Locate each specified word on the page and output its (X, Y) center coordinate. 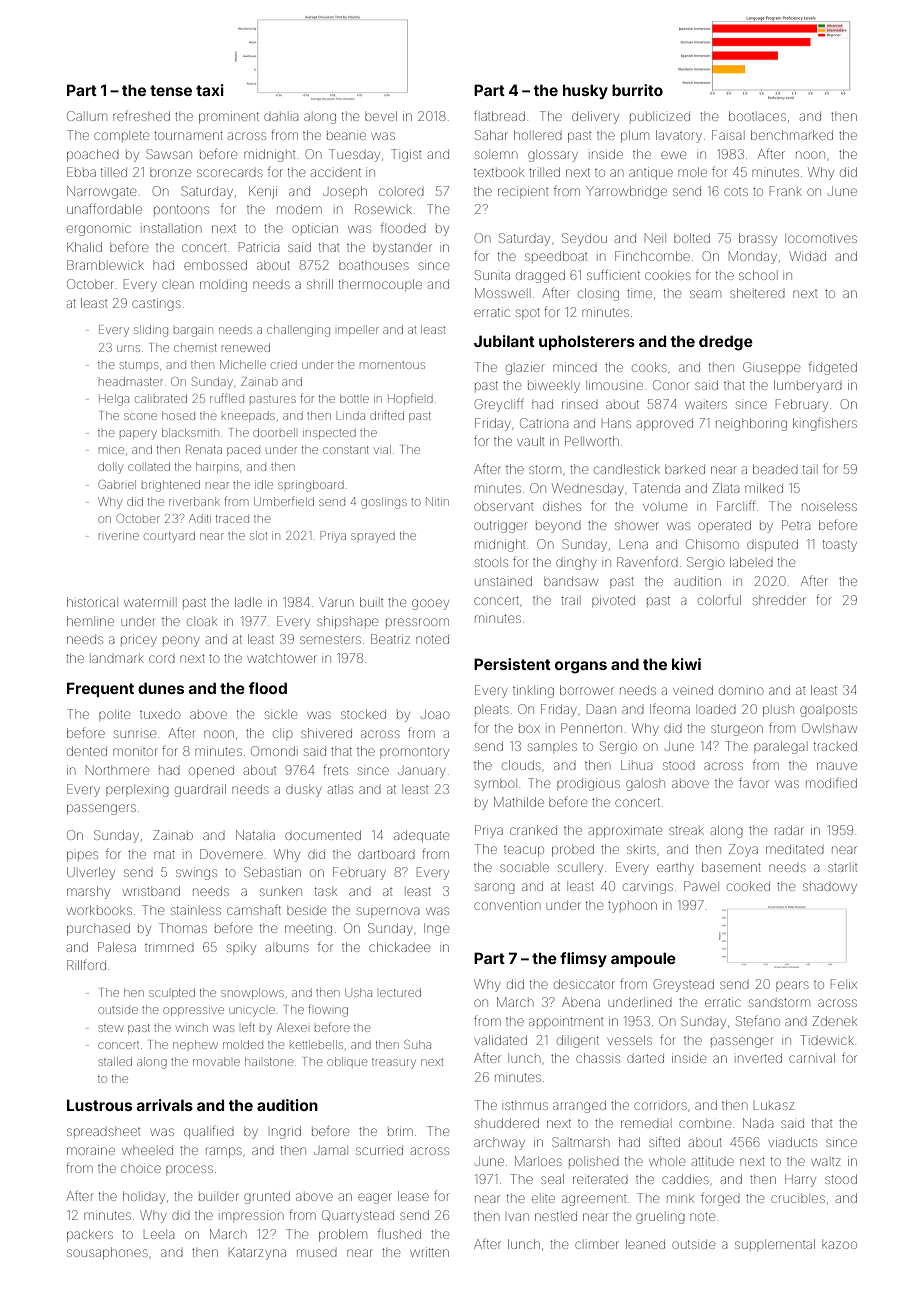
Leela (159, 1235)
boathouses (374, 265)
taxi (210, 90)
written (429, 1252)
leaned (645, 1244)
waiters (706, 405)
